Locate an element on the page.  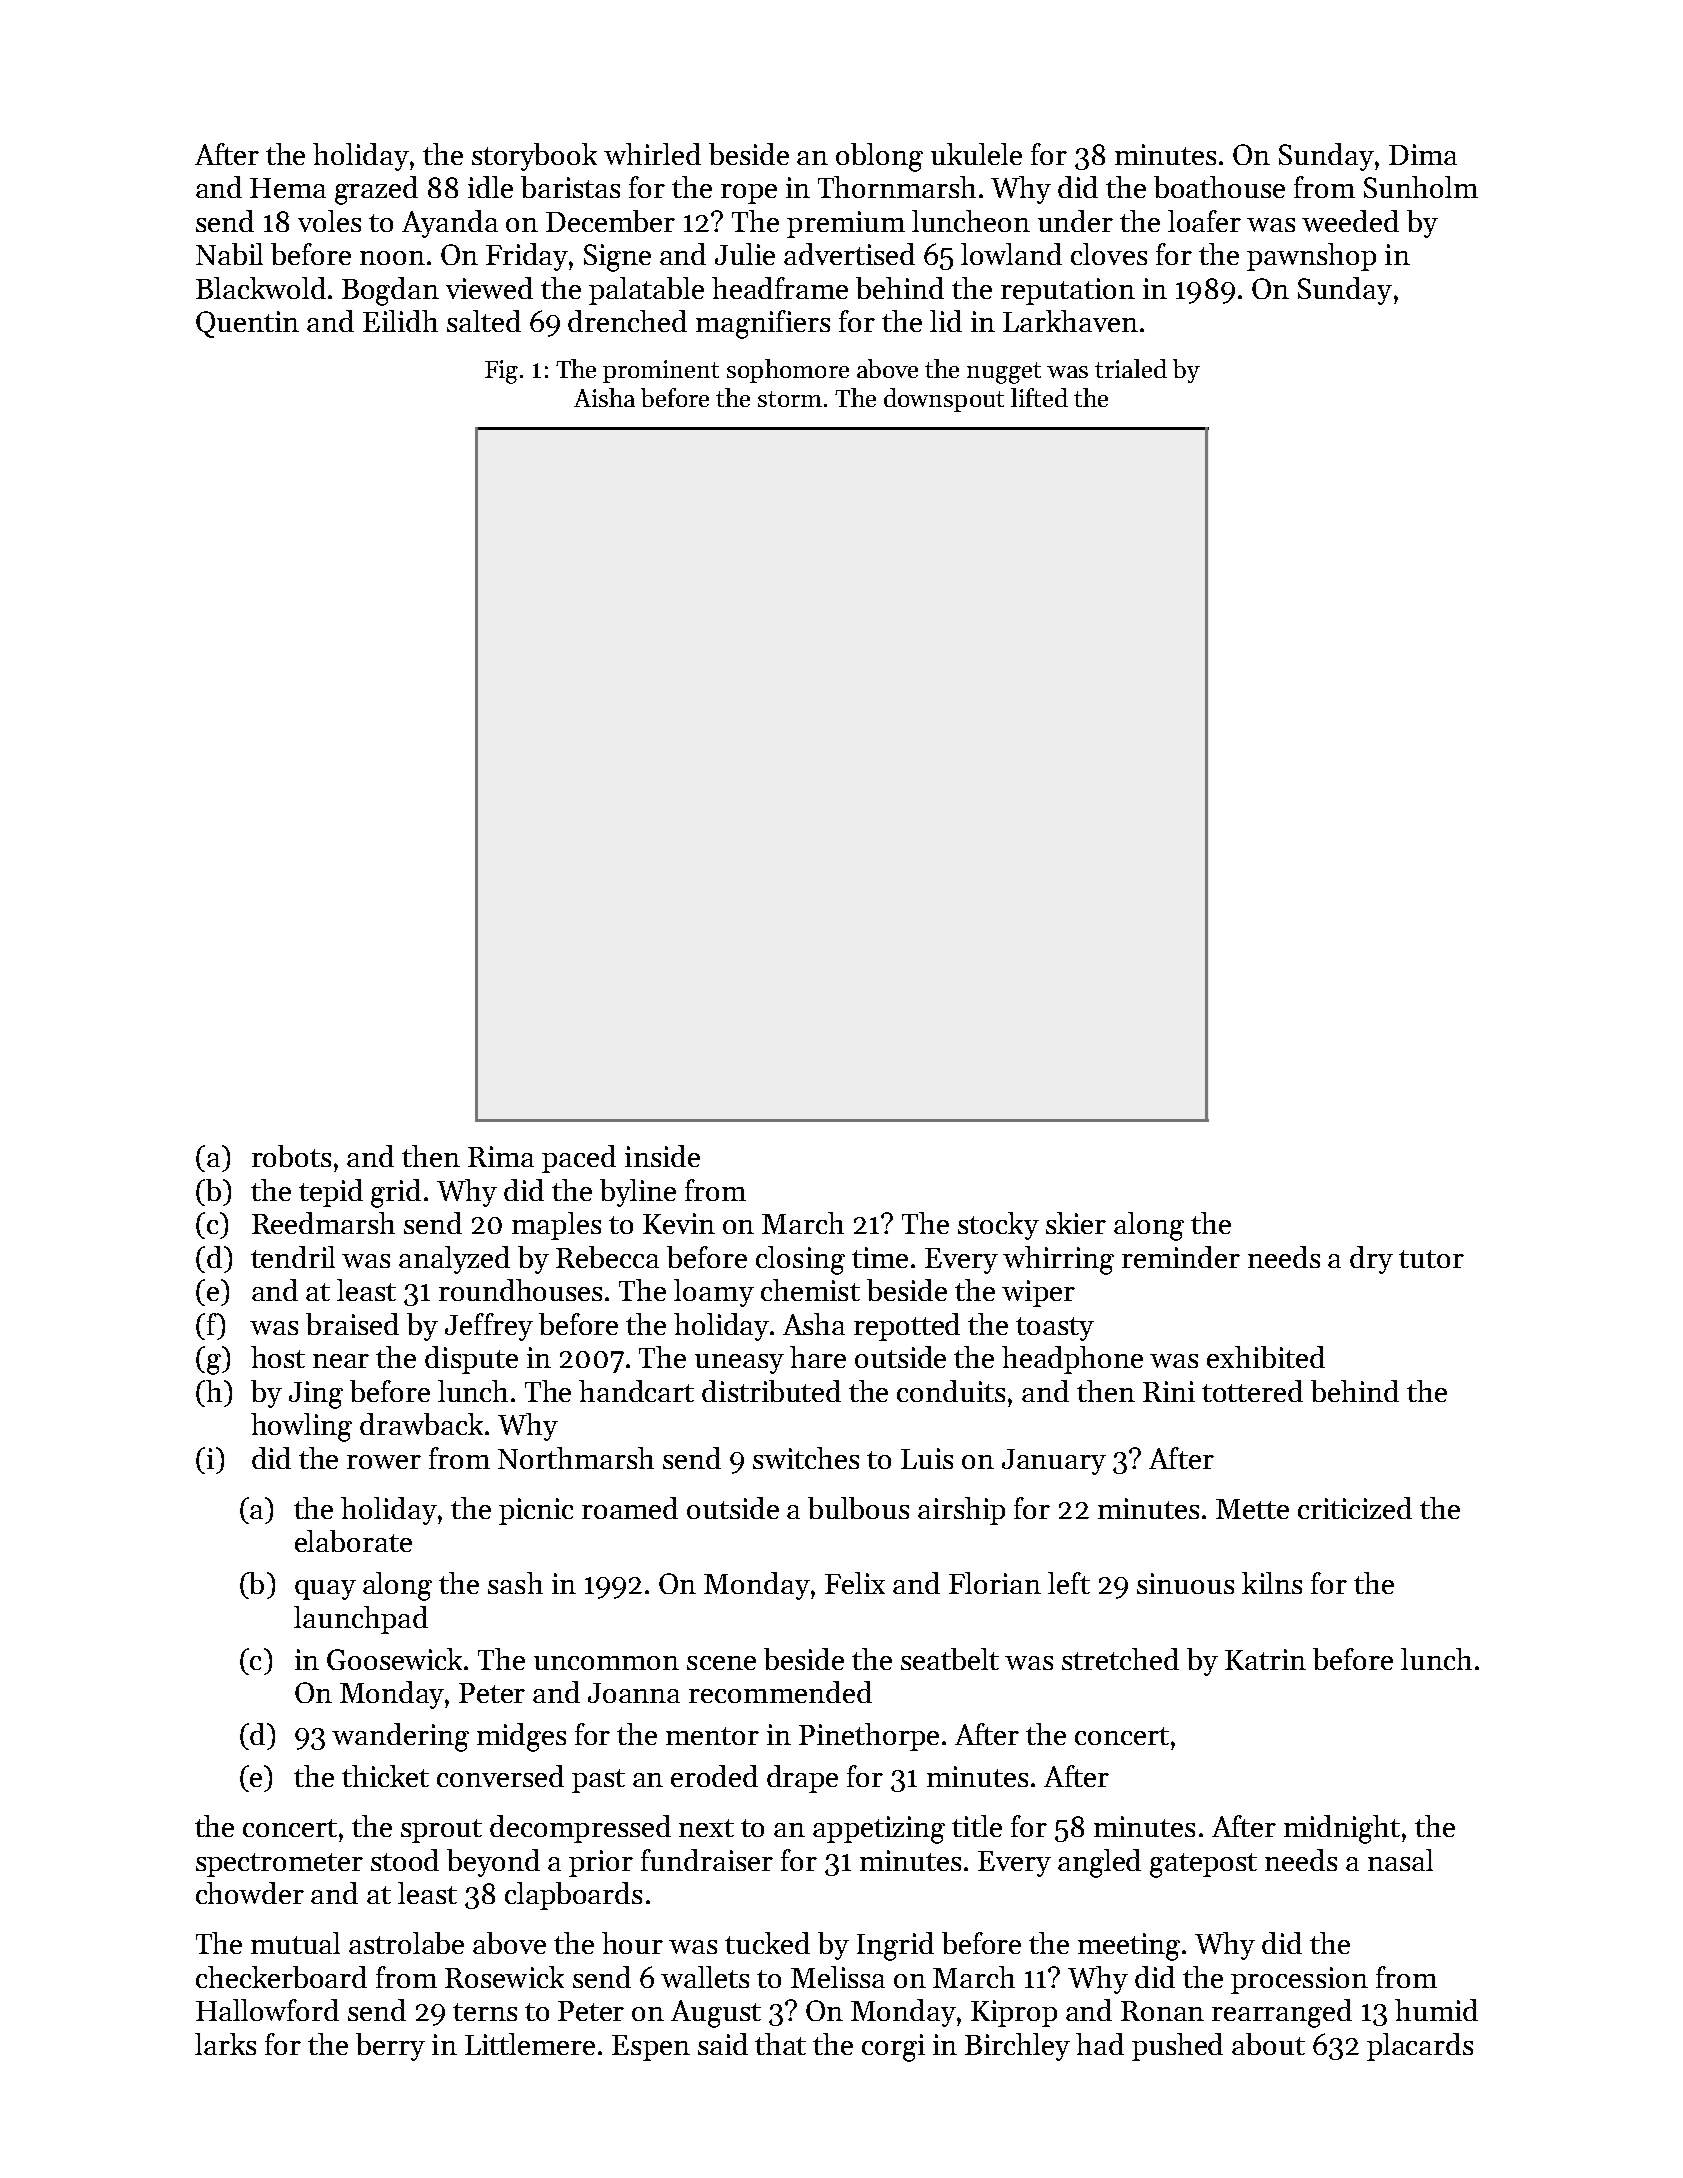
storm is located at coordinates (790, 399).
